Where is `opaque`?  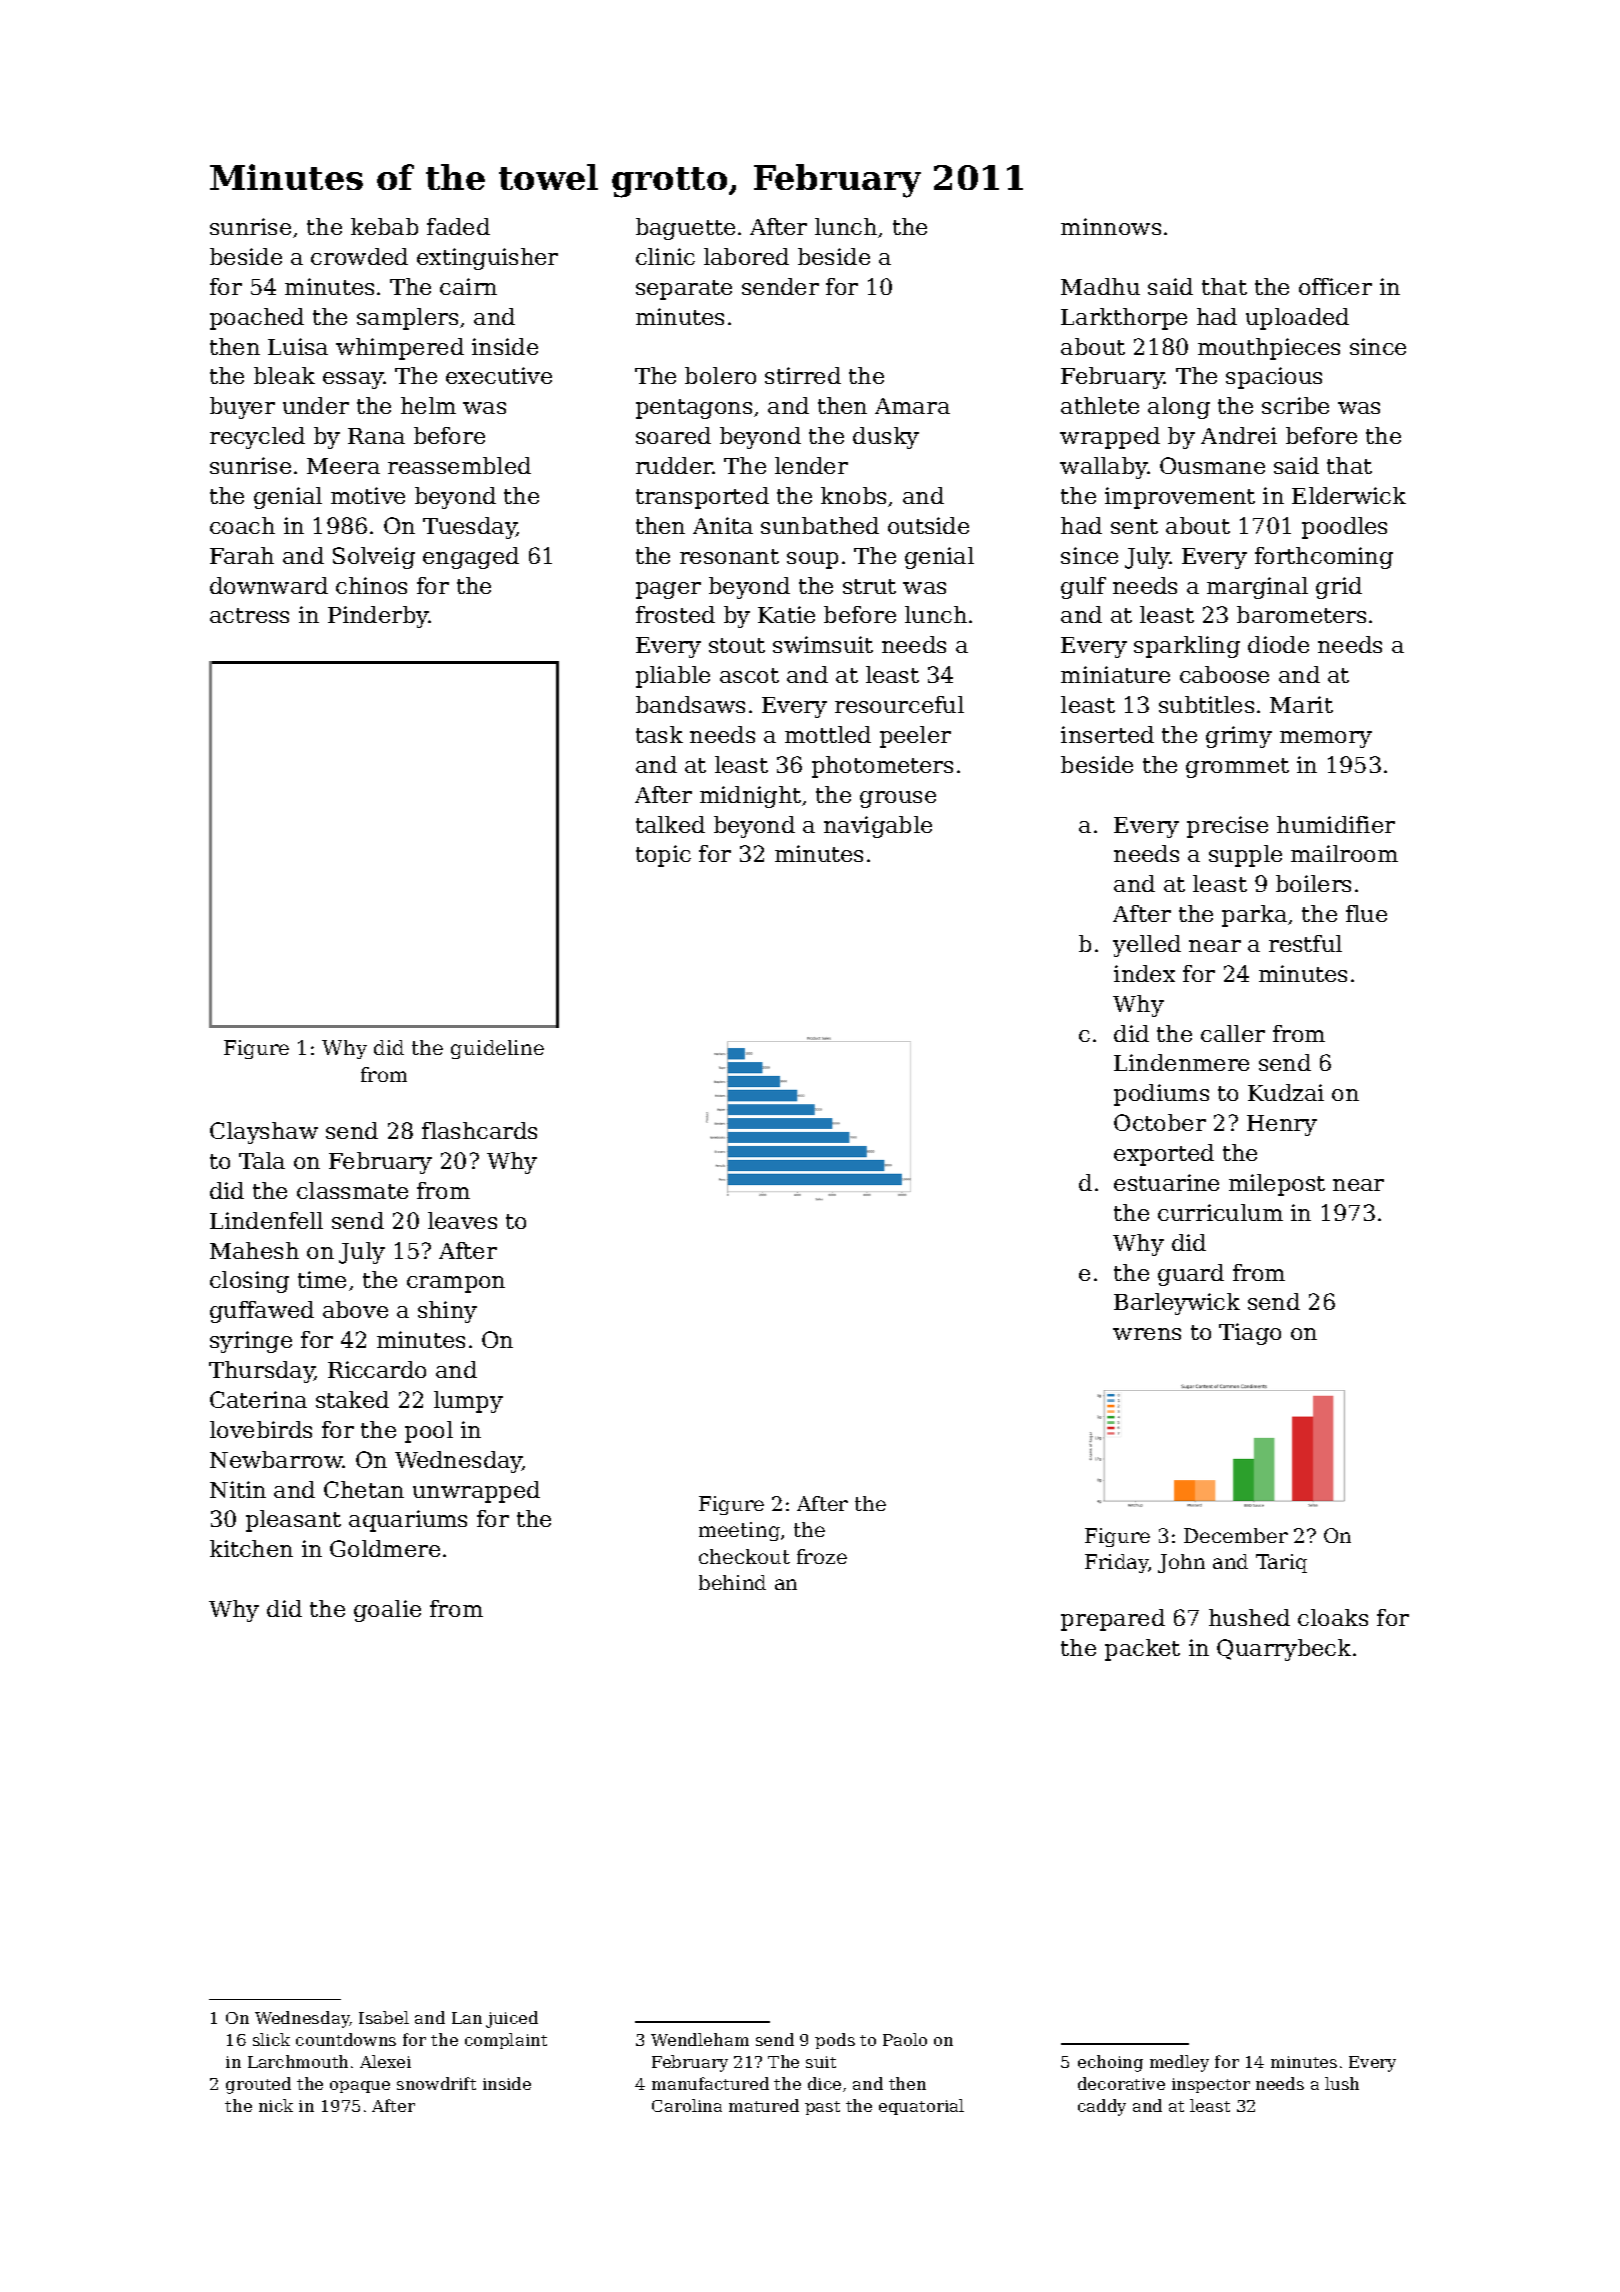 opaque is located at coordinates (360, 2087).
